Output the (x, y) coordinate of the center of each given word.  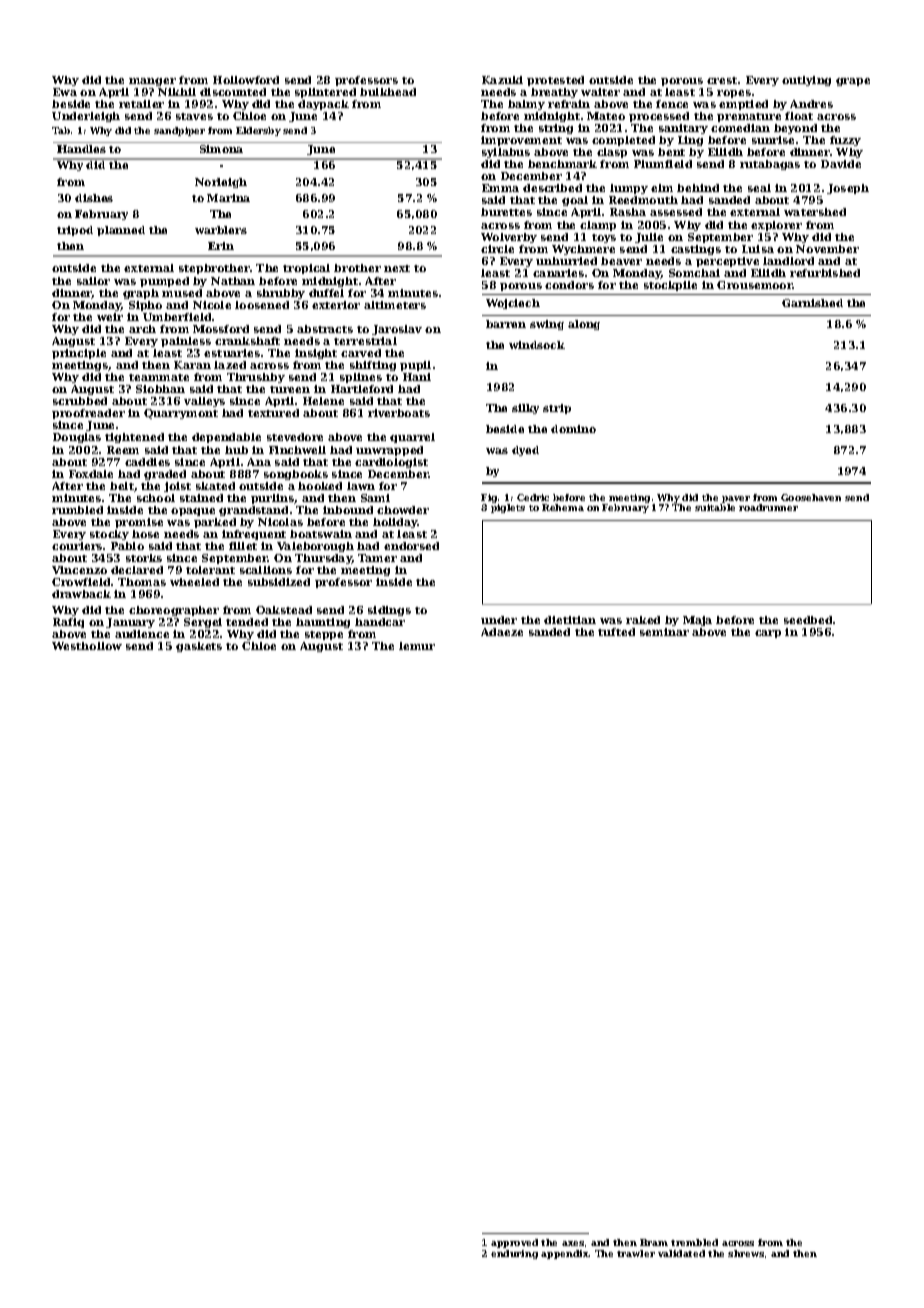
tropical (306, 269)
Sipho (145, 306)
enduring (514, 1254)
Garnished (812, 303)
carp (768, 634)
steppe (324, 635)
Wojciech (513, 304)
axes (573, 1243)
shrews (746, 1253)
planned (121, 231)
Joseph (848, 189)
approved (514, 1243)
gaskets (199, 647)
